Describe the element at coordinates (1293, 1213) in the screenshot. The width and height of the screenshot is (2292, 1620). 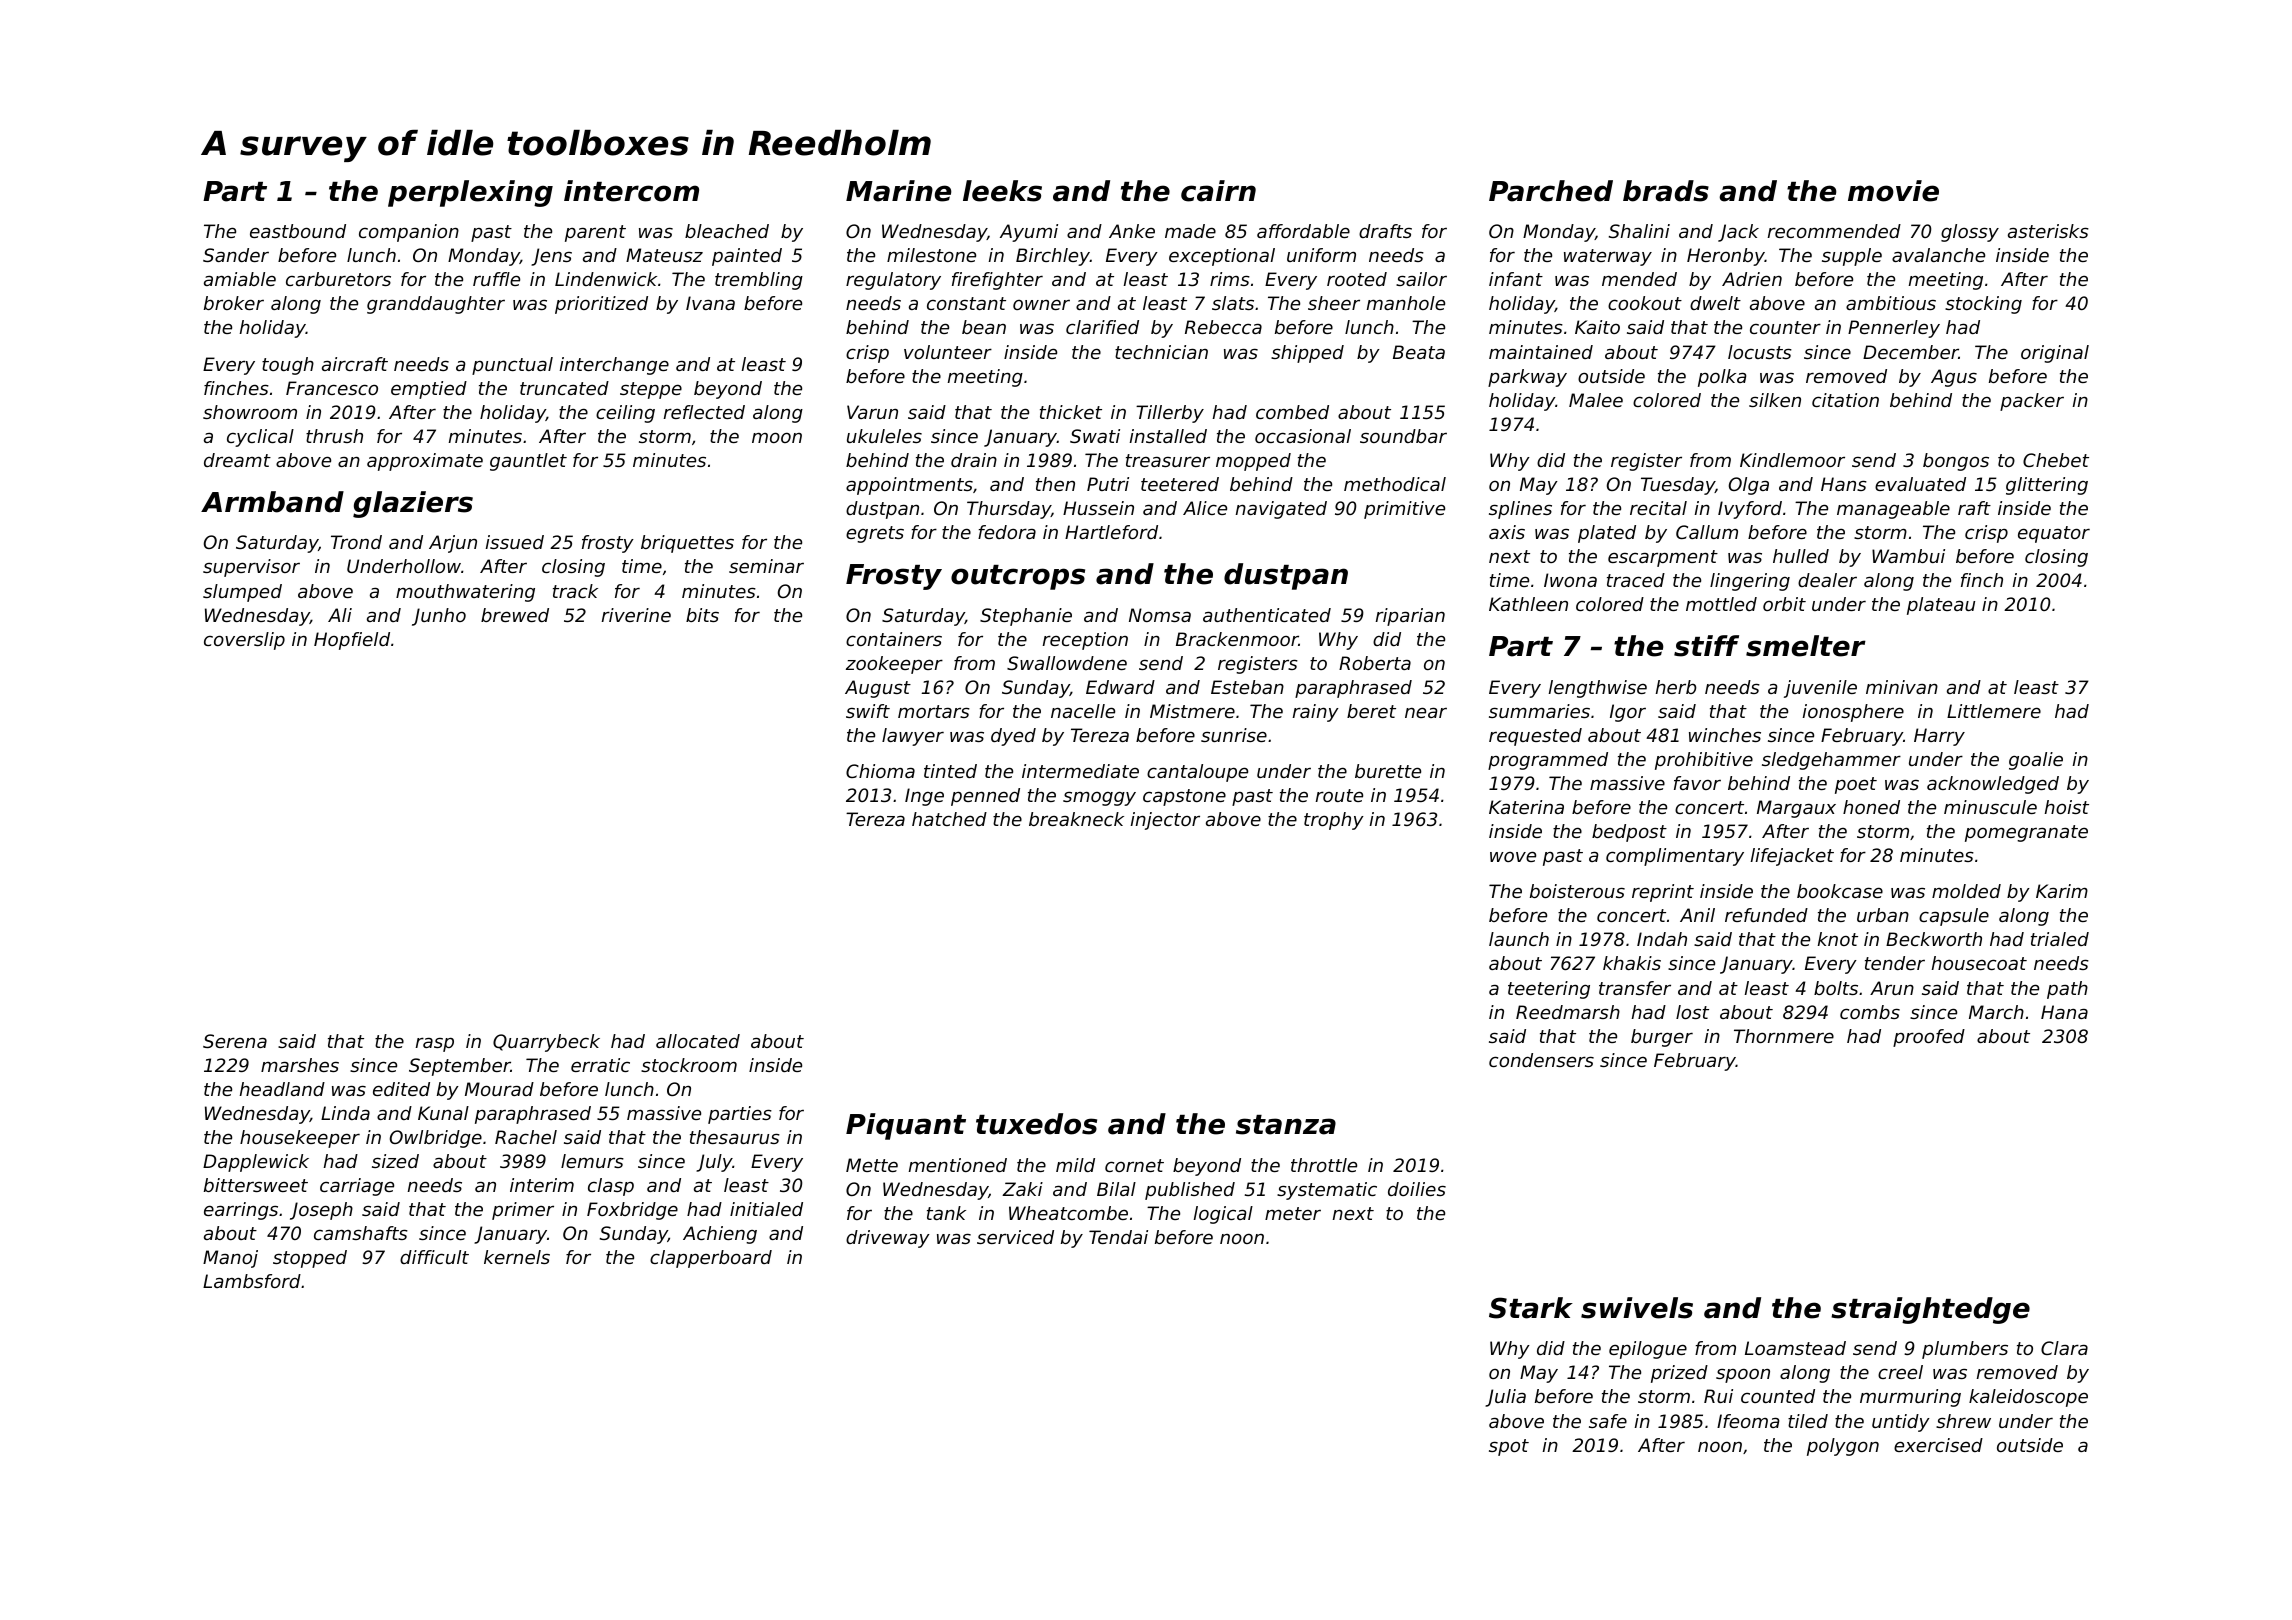
I see `meter` at that location.
